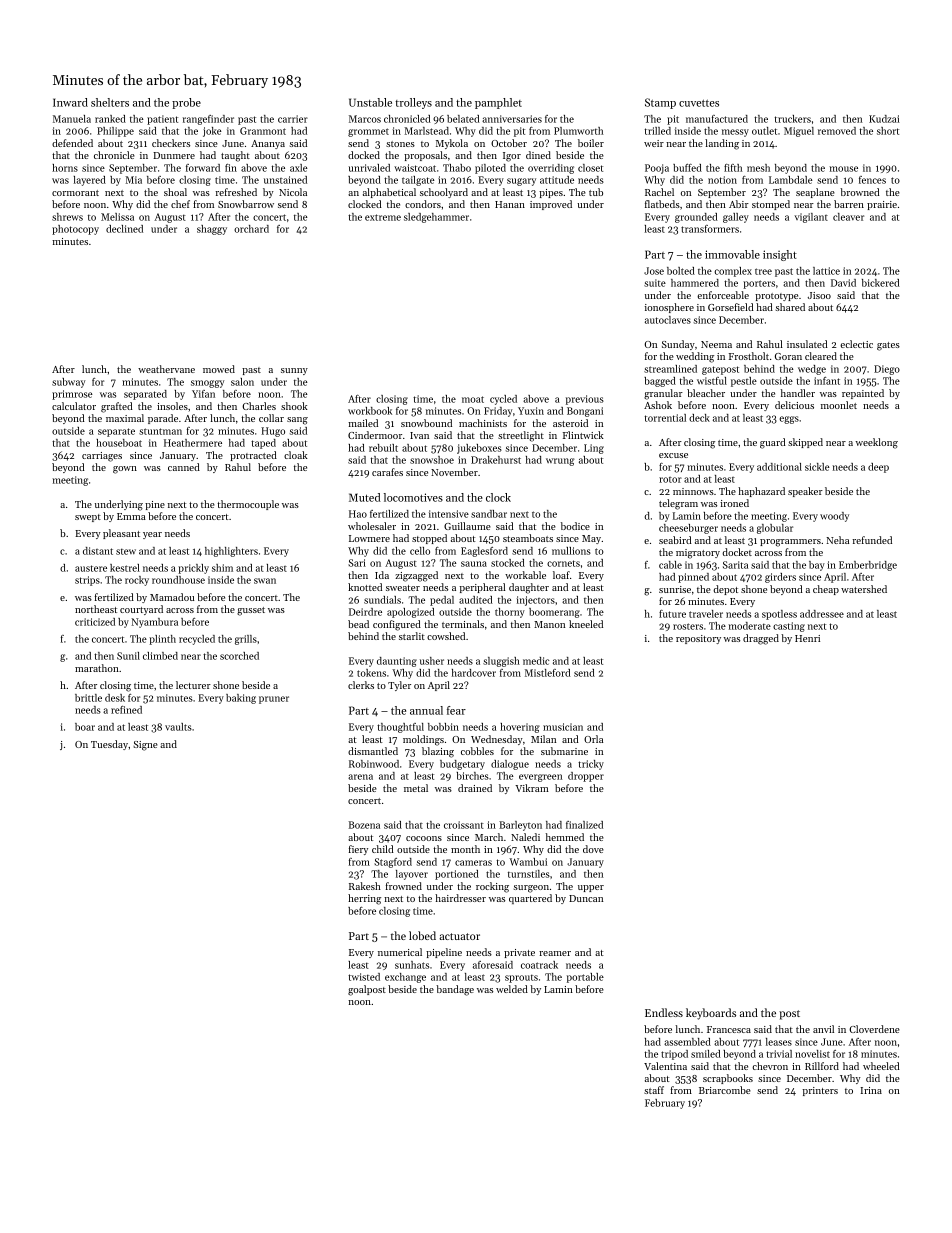  Describe the element at coordinates (70, 102) in the screenshot. I see `Inward` at that location.
